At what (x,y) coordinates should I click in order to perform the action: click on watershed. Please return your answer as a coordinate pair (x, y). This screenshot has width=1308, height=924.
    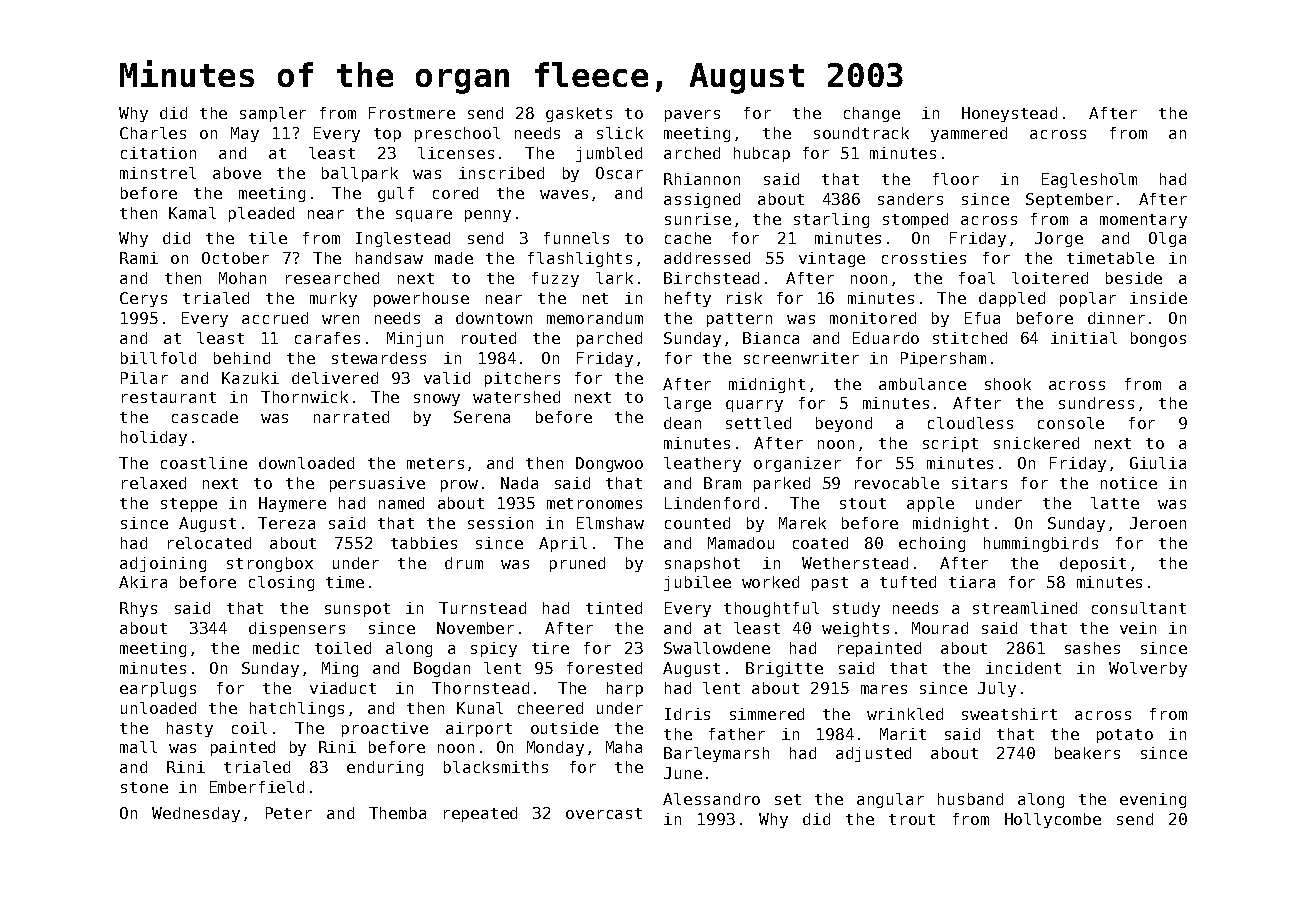
    Looking at the image, I should click on (516, 397).
